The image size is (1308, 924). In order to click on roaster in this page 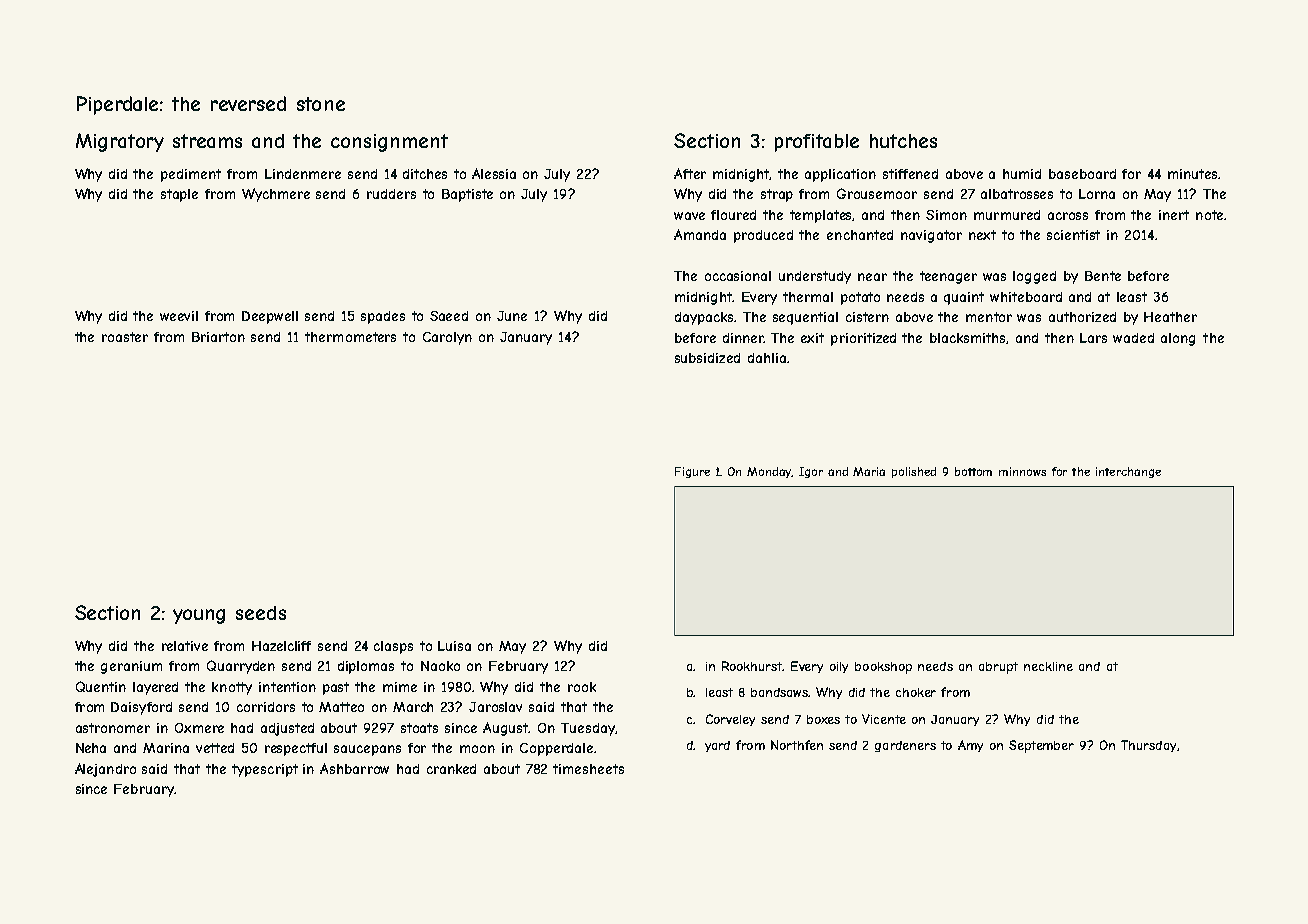, I will do `click(125, 337)`.
